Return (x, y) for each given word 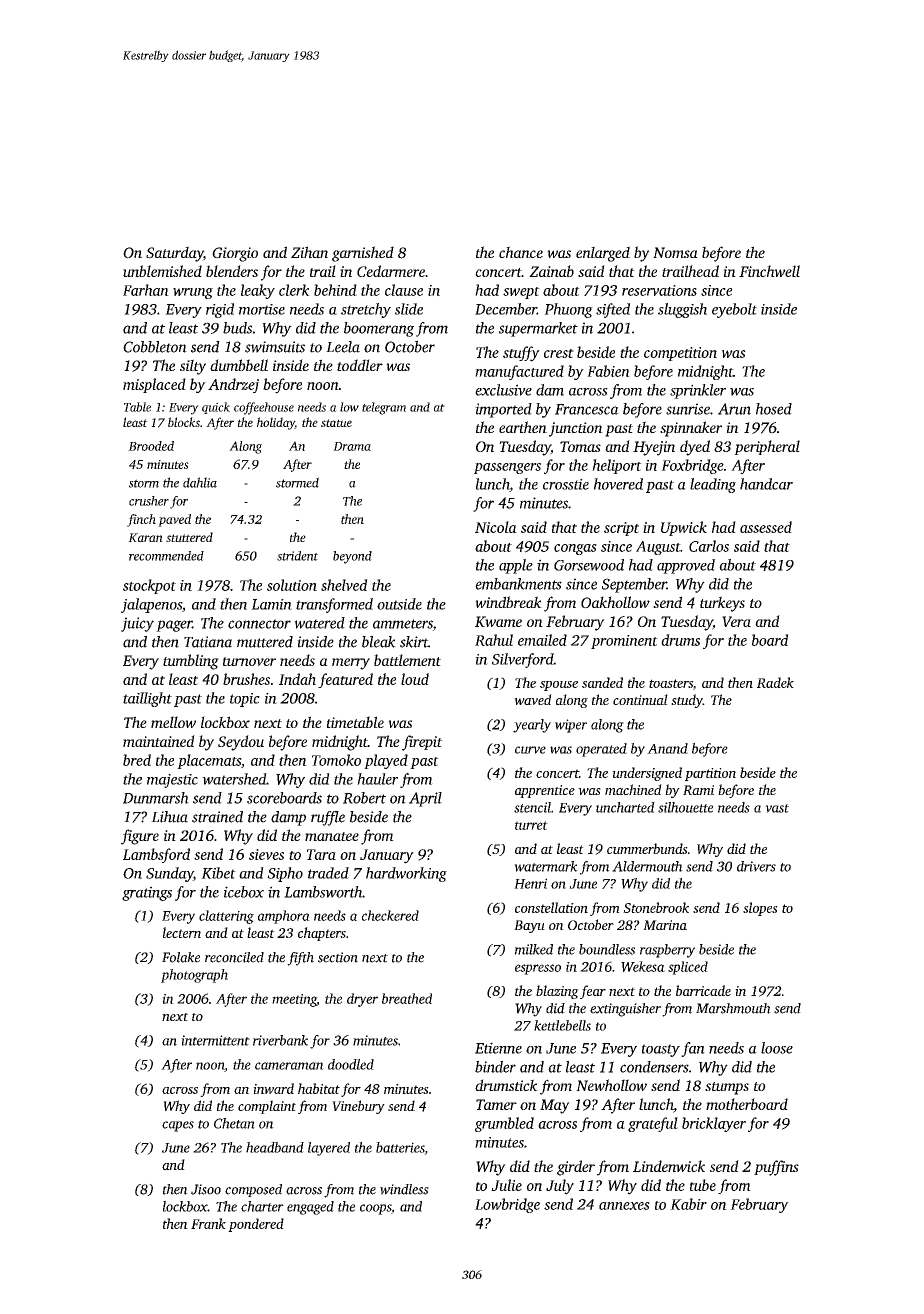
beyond (352, 557)
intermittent (215, 1040)
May (555, 1106)
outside (399, 604)
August (658, 548)
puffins (776, 1168)
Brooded (151, 446)
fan (693, 1049)
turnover (249, 661)
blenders (232, 271)
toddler (360, 365)
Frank (208, 1223)
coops (375, 1209)
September (634, 585)
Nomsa (675, 252)
